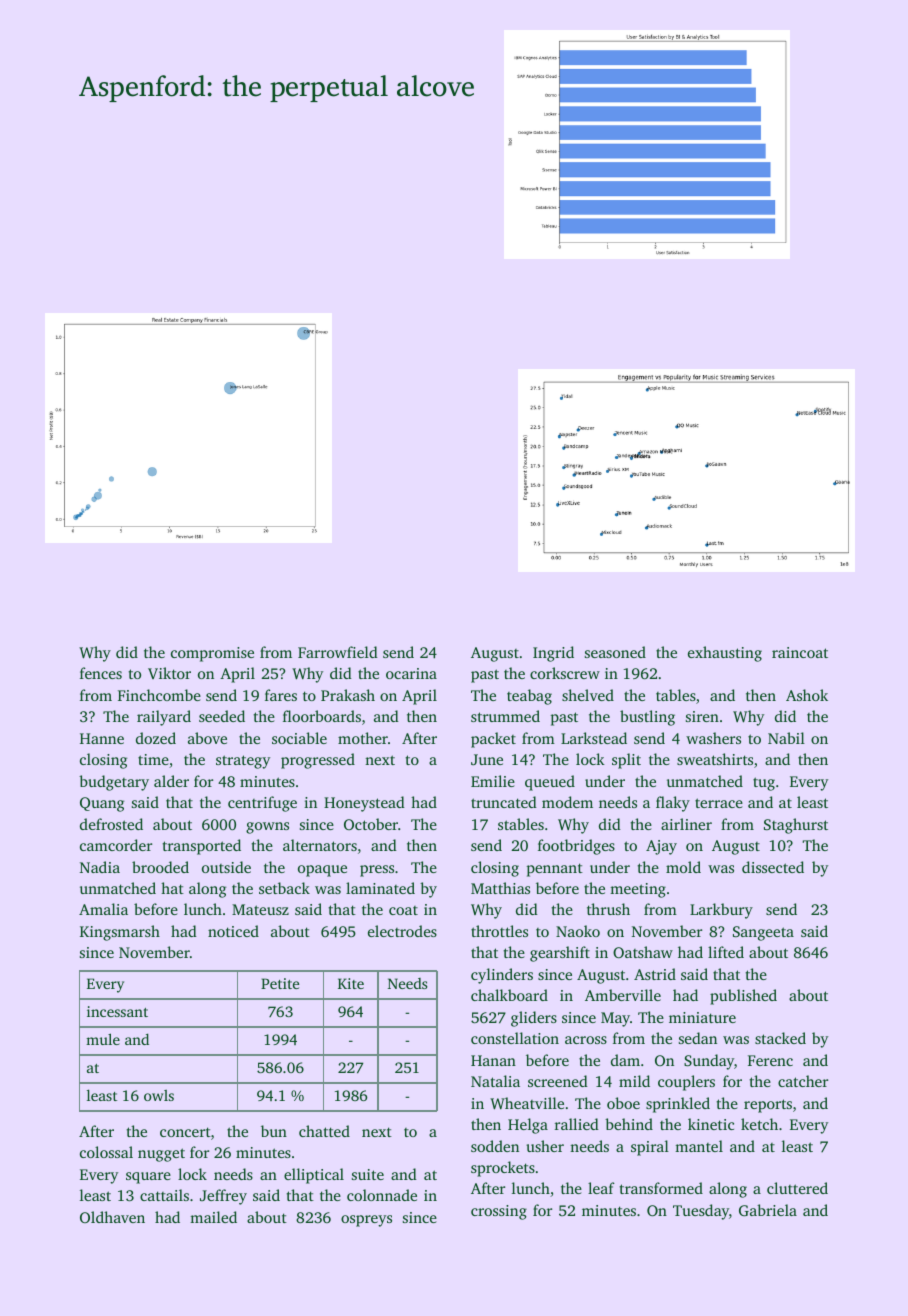  What do you see at coordinates (402, 931) in the screenshot?
I see `electrodes` at bounding box center [402, 931].
